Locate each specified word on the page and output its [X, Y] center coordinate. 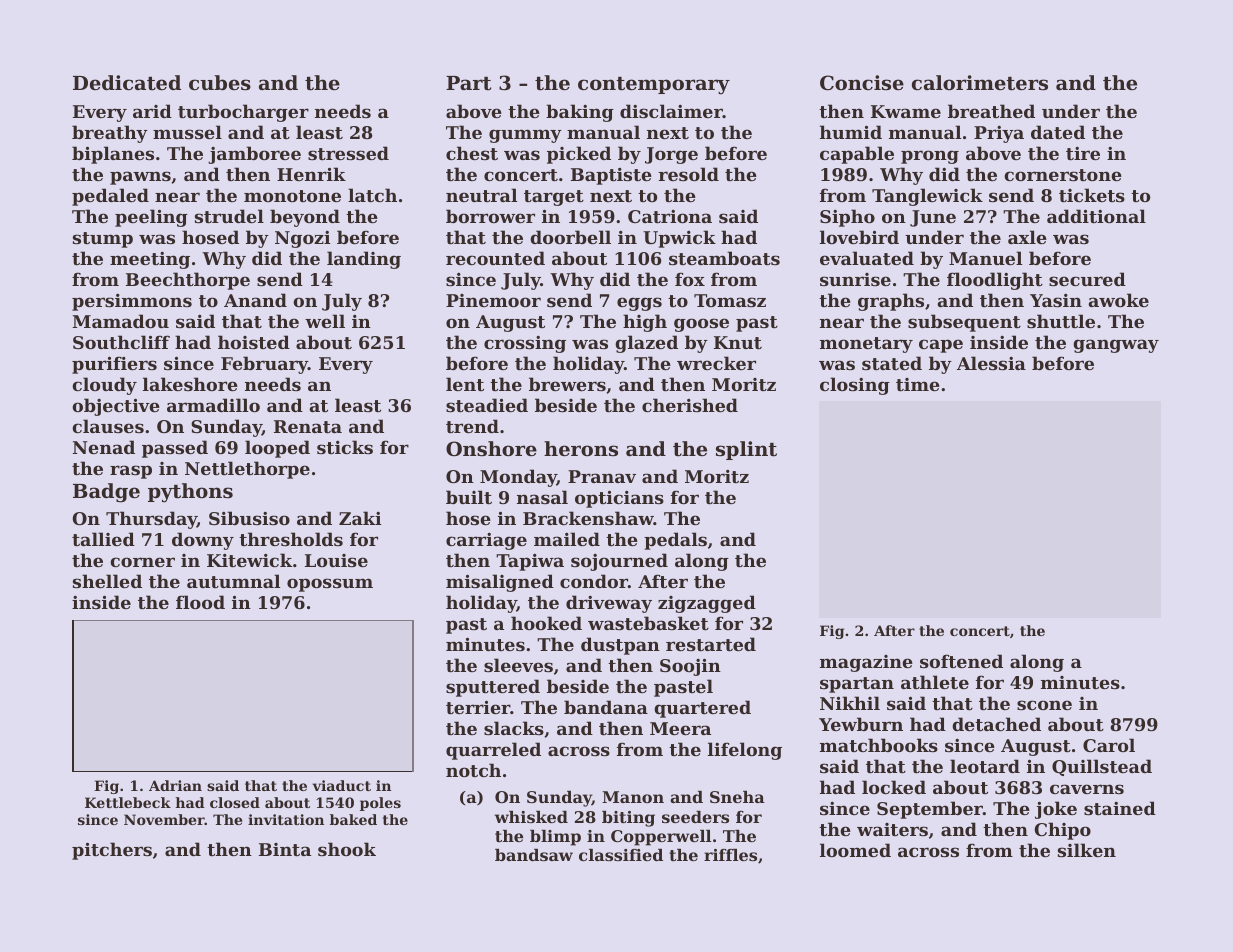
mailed [567, 539]
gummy [525, 136]
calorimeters [980, 83]
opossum [330, 585]
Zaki [360, 518]
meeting [150, 260]
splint [746, 450]
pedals [675, 541]
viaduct [342, 785]
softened [961, 661]
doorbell [570, 237]
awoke [1119, 300]
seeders [695, 817]
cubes [220, 83]
